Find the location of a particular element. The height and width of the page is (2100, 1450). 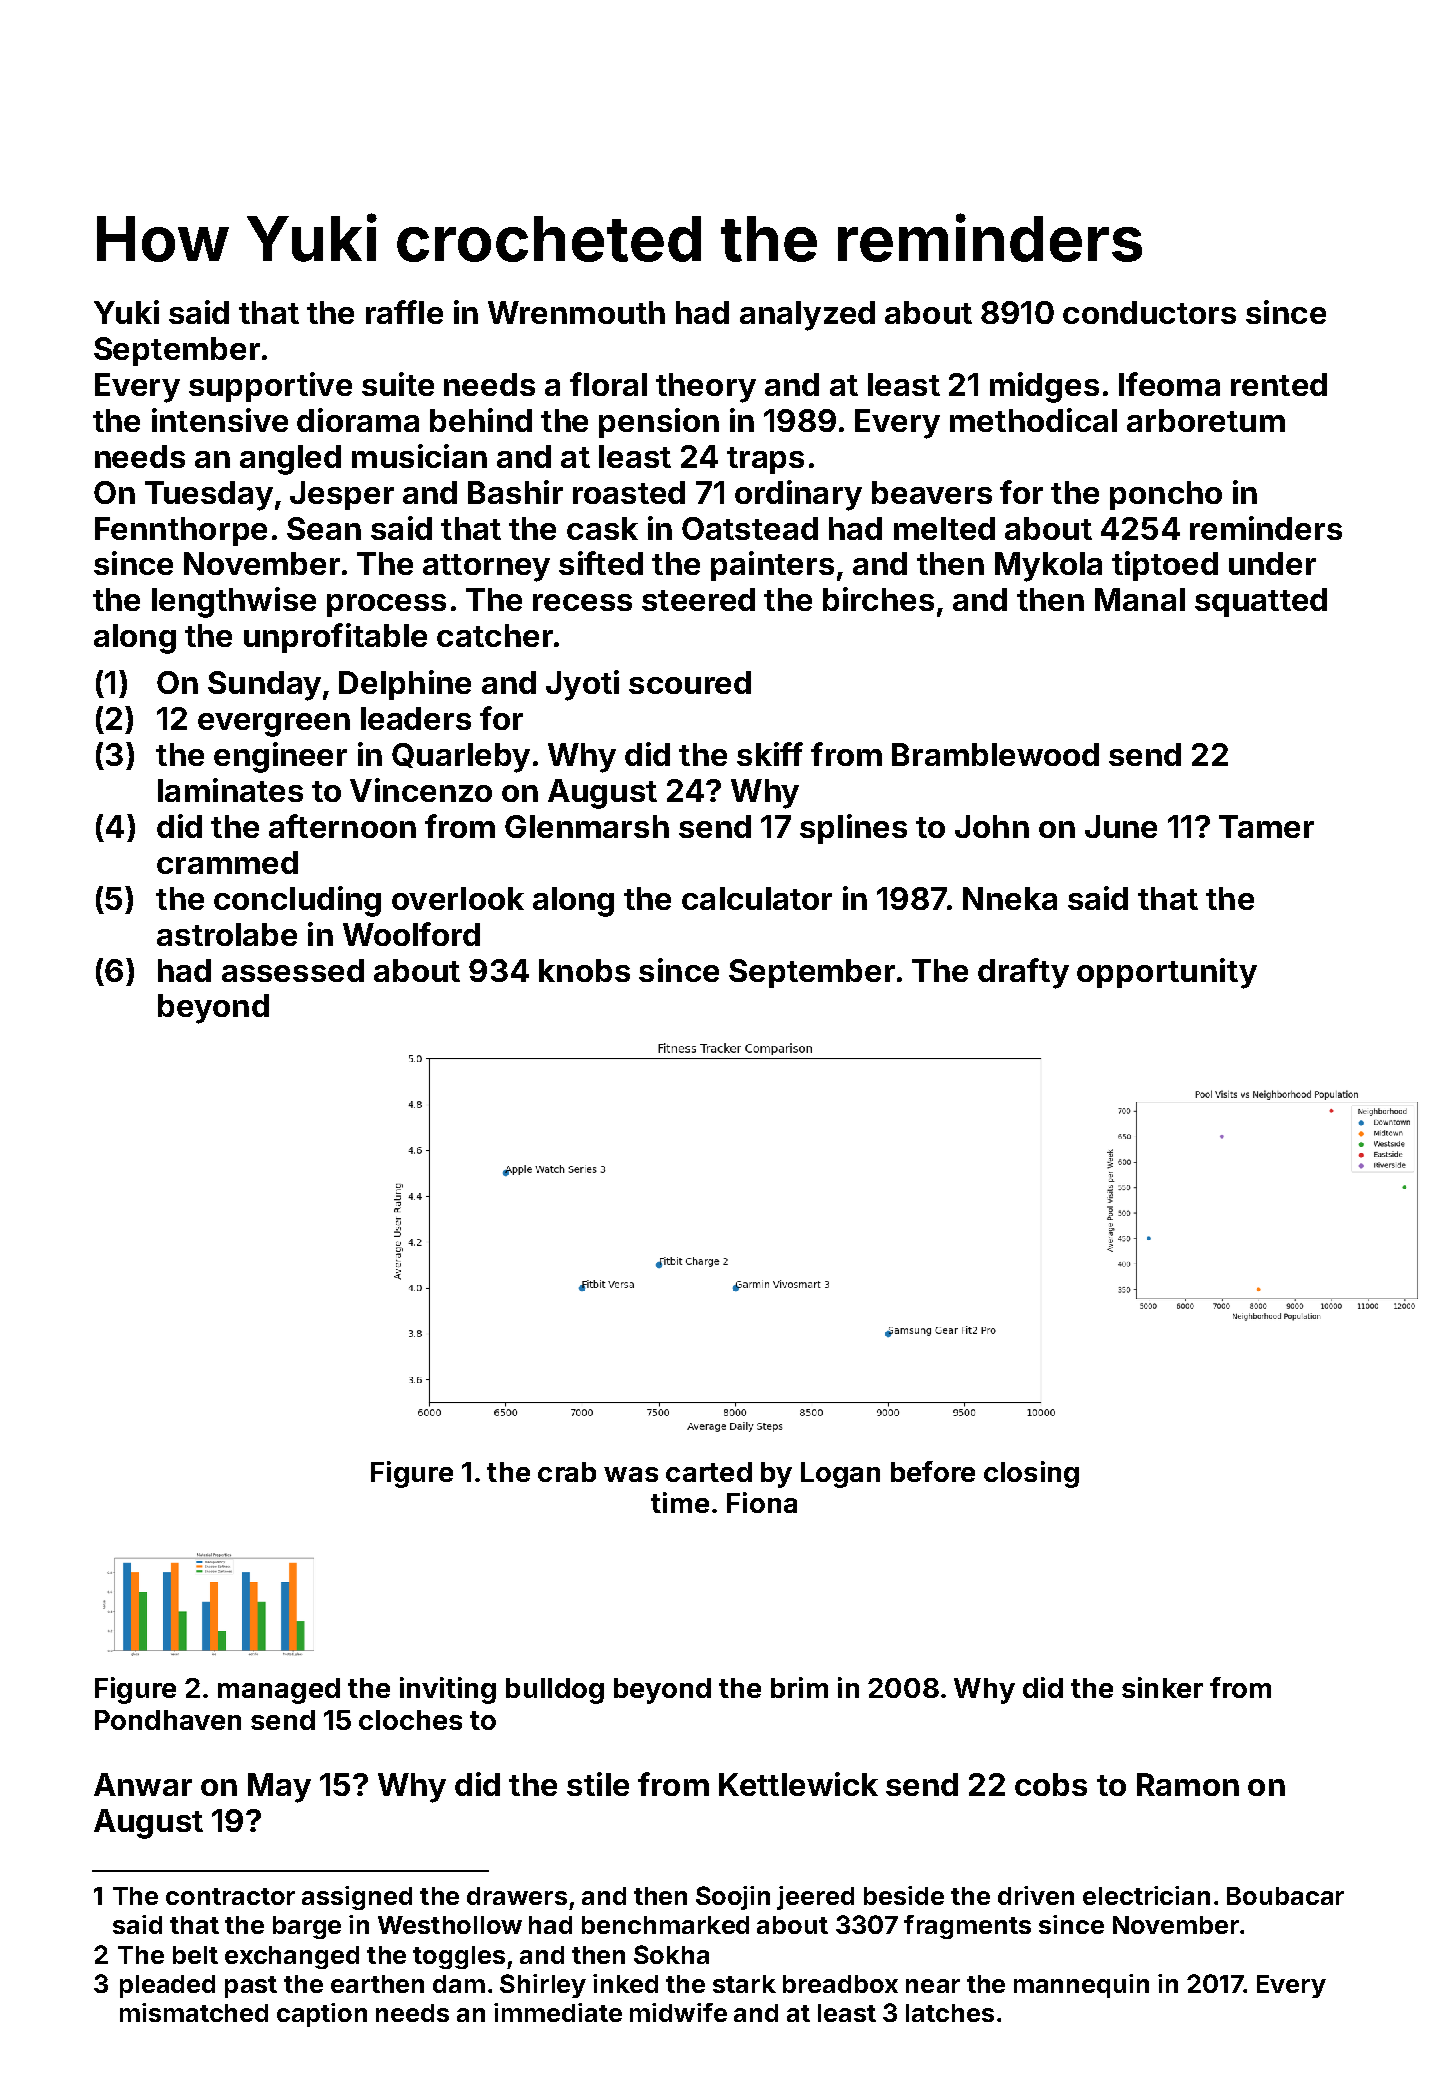

mismatched is located at coordinates (194, 2012).
